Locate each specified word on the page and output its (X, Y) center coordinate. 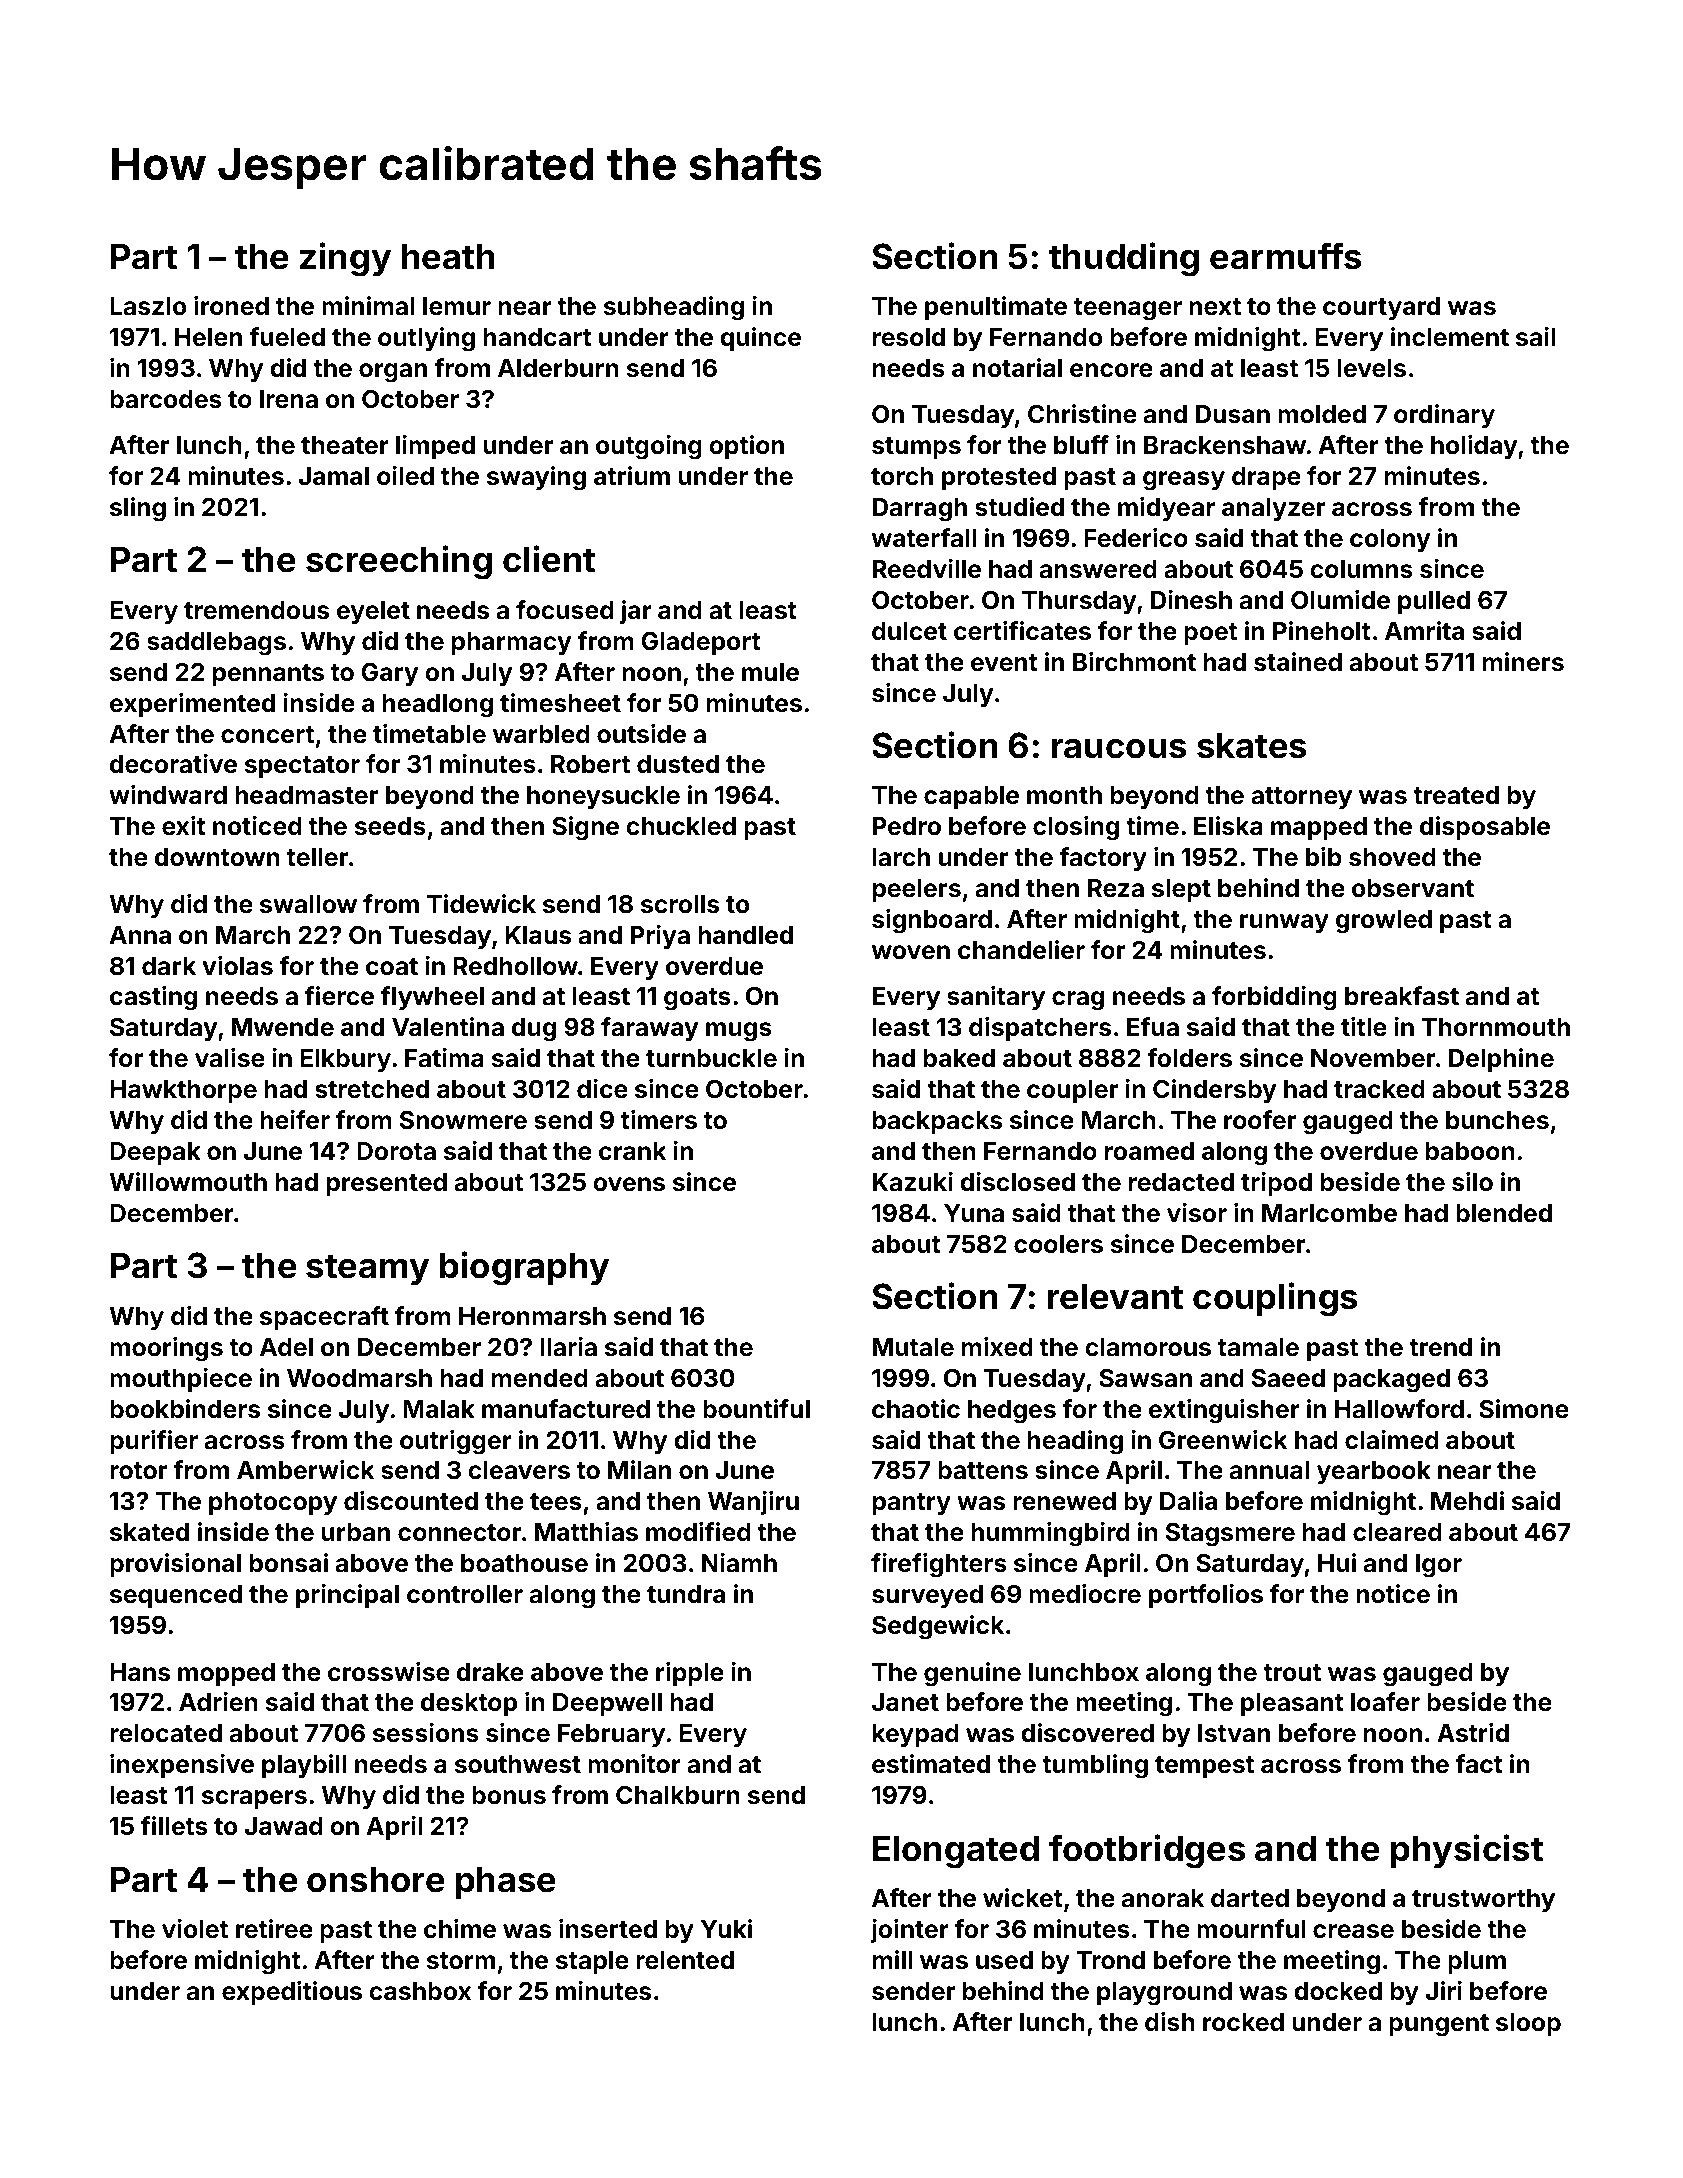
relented (685, 1960)
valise (230, 1058)
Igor (1439, 1566)
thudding (1124, 259)
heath (448, 257)
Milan (639, 1470)
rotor (138, 1470)
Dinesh (1191, 600)
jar (636, 612)
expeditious (292, 1993)
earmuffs (1285, 256)
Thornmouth (1496, 1027)
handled (745, 935)
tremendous (256, 610)
